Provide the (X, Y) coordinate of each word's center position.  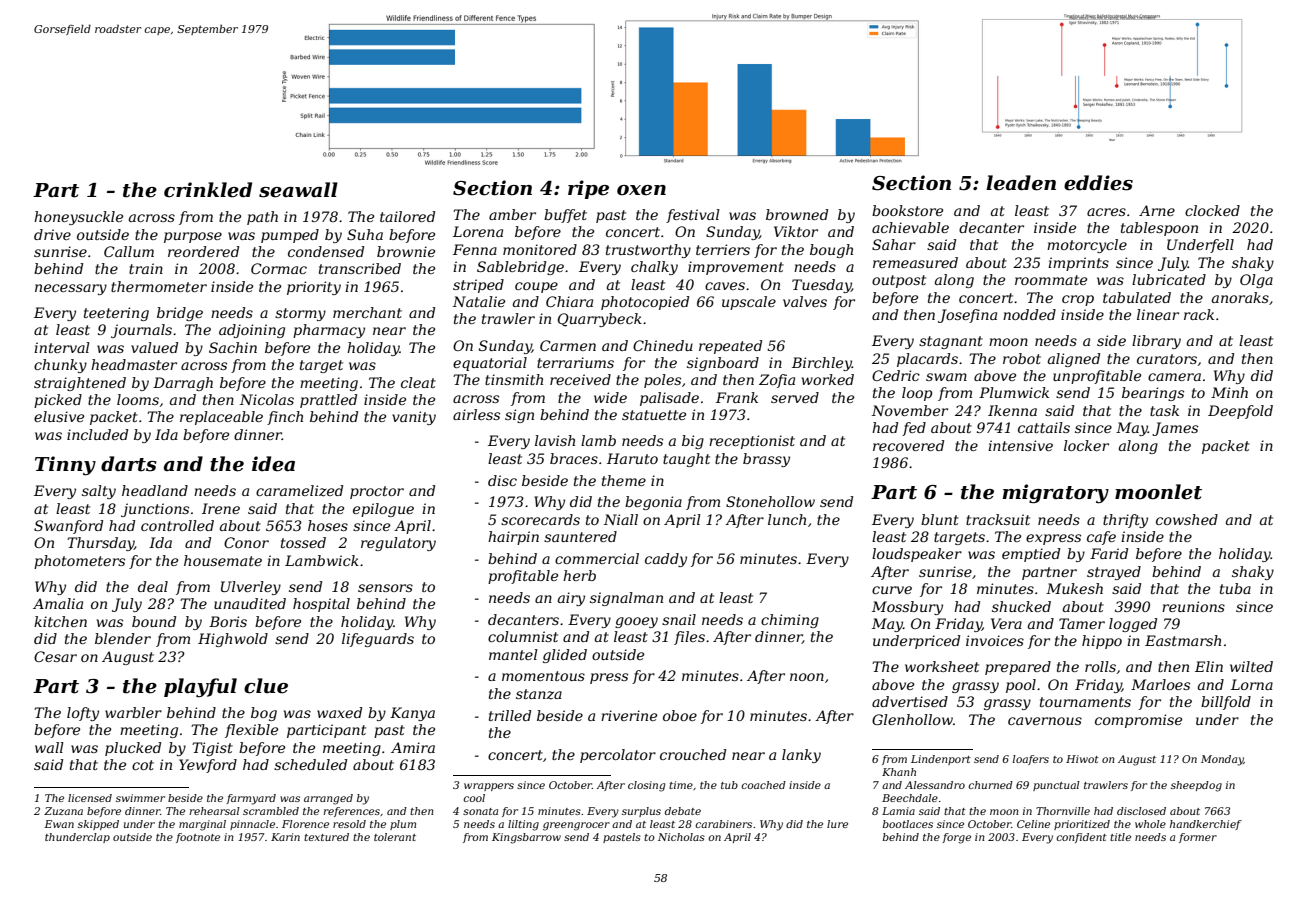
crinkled (208, 190)
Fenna (475, 249)
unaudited (250, 603)
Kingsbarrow (526, 838)
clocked (1212, 210)
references (351, 812)
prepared (1018, 668)
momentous (543, 676)
